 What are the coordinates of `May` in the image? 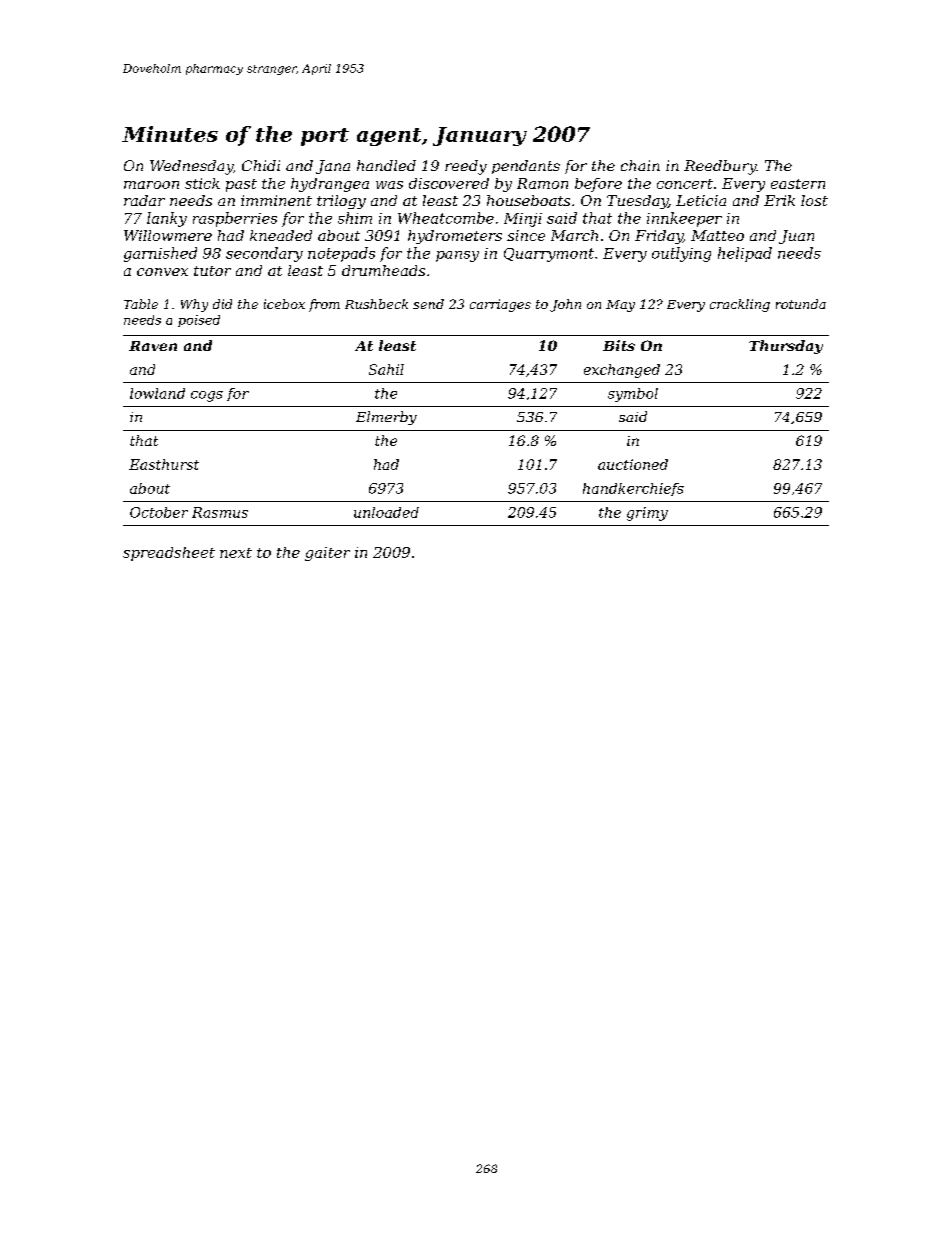 It's located at (620, 306).
